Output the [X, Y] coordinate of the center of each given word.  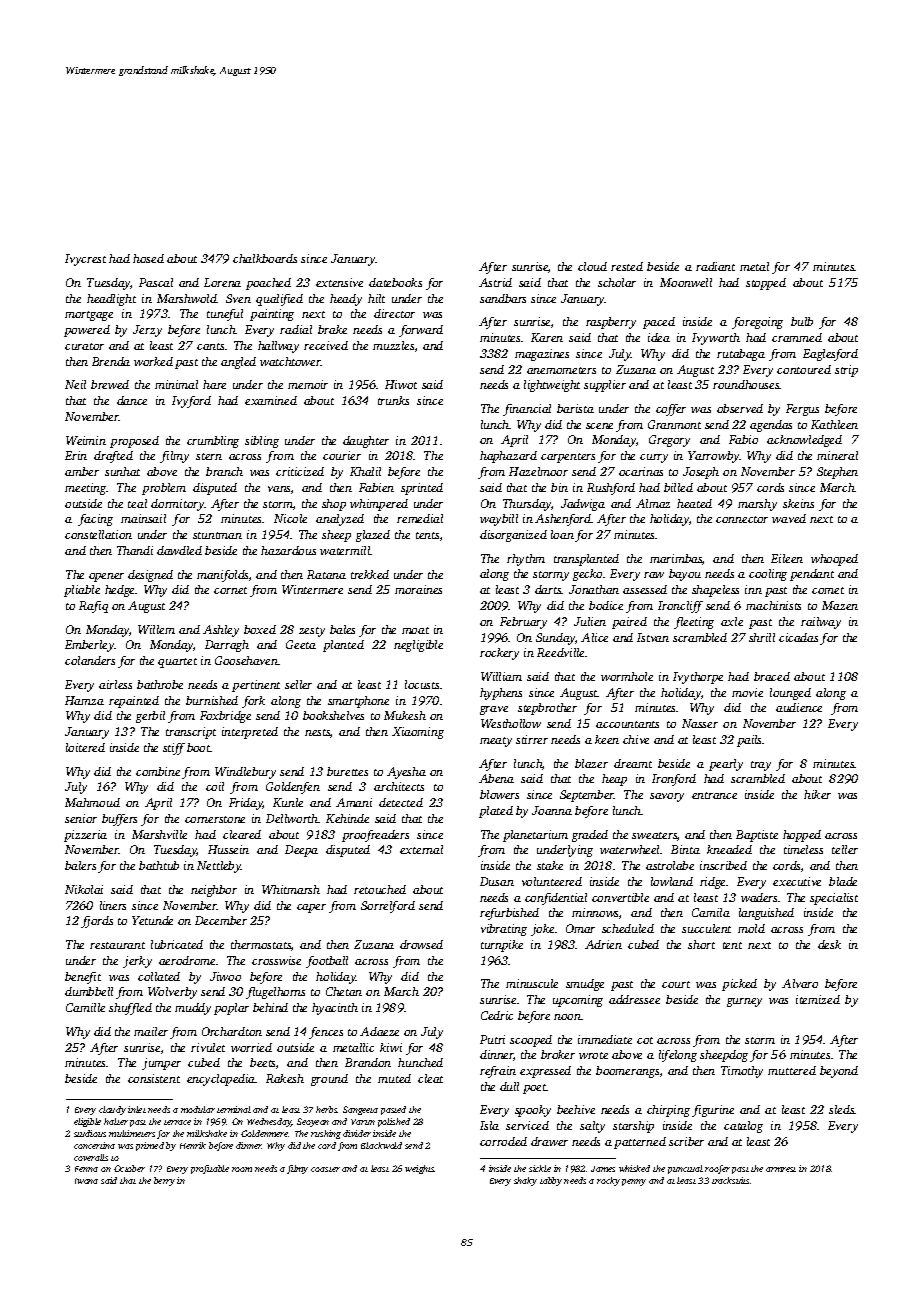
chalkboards [265, 258]
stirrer [532, 739]
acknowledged [804, 441]
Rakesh [285, 1078]
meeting [86, 489]
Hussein [228, 849]
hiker [817, 794]
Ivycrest [85, 260]
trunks [393, 400]
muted [394, 1078]
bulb [802, 321]
